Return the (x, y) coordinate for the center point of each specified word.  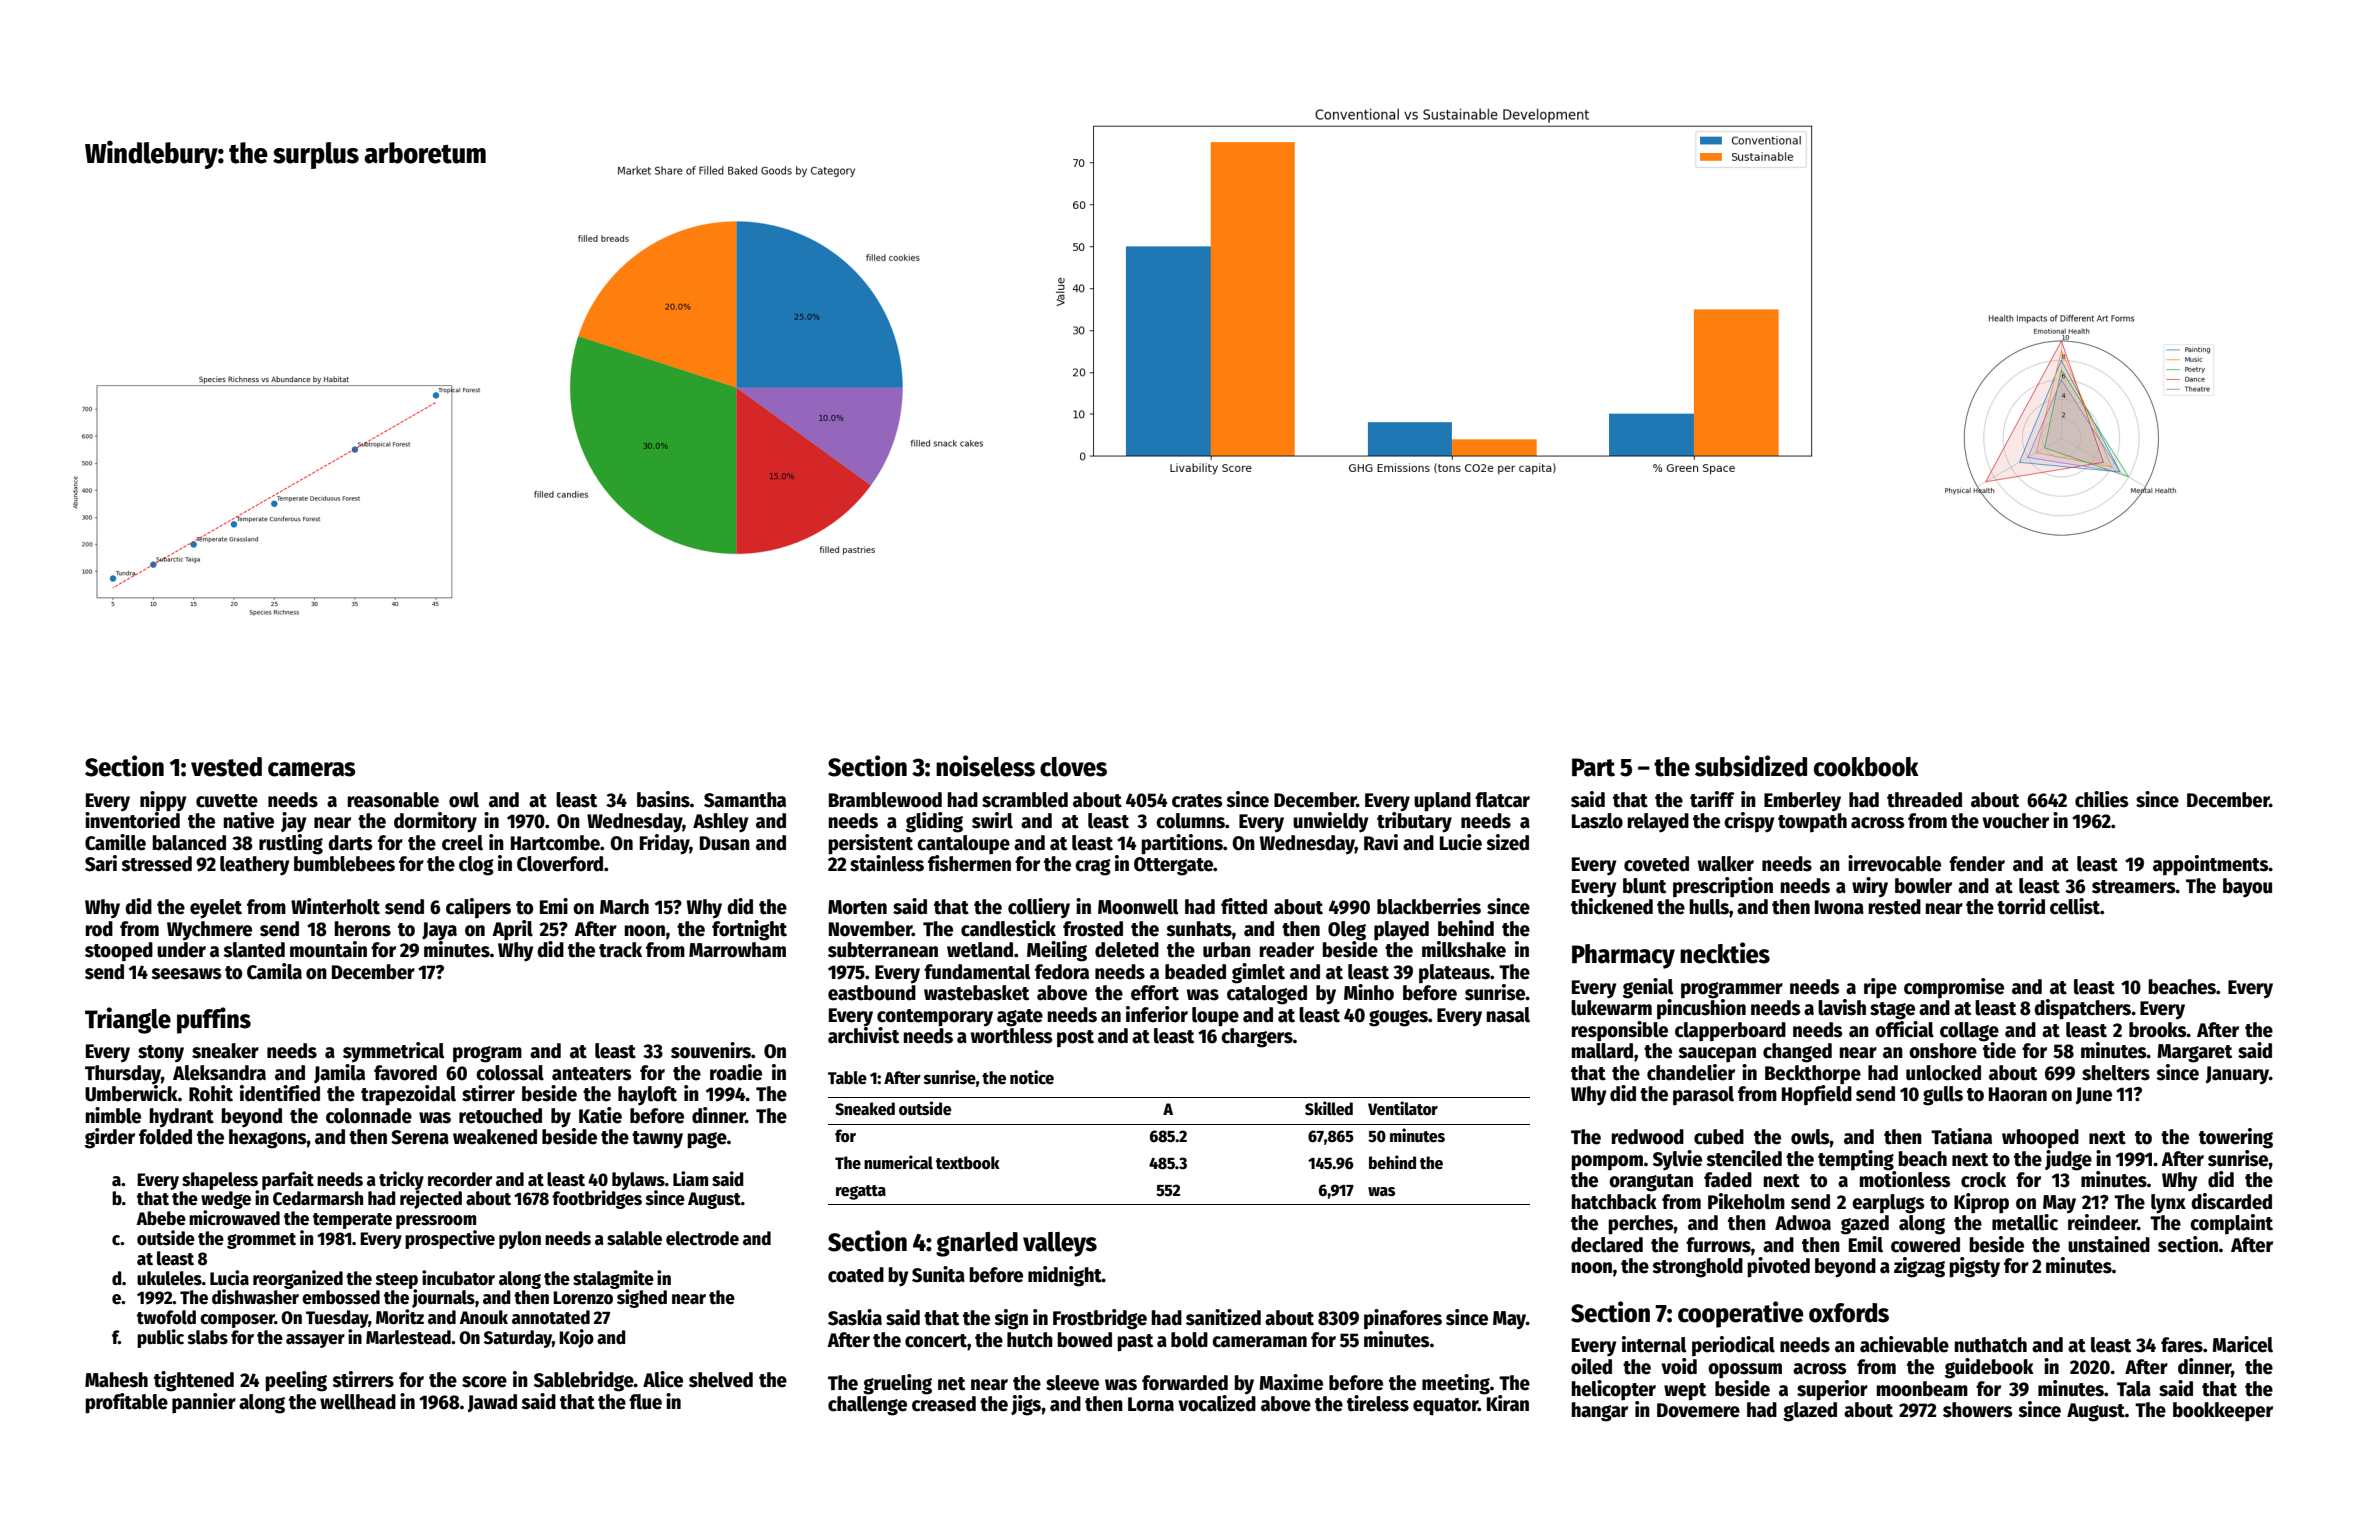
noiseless (985, 766)
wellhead (358, 1402)
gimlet (1258, 973)
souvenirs (711, 1050)
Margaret (2194, 1053)
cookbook (1866, 767)
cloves (1073, 767)
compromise (1954, 988)
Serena (420, 1137)
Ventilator (1403, 1108)
